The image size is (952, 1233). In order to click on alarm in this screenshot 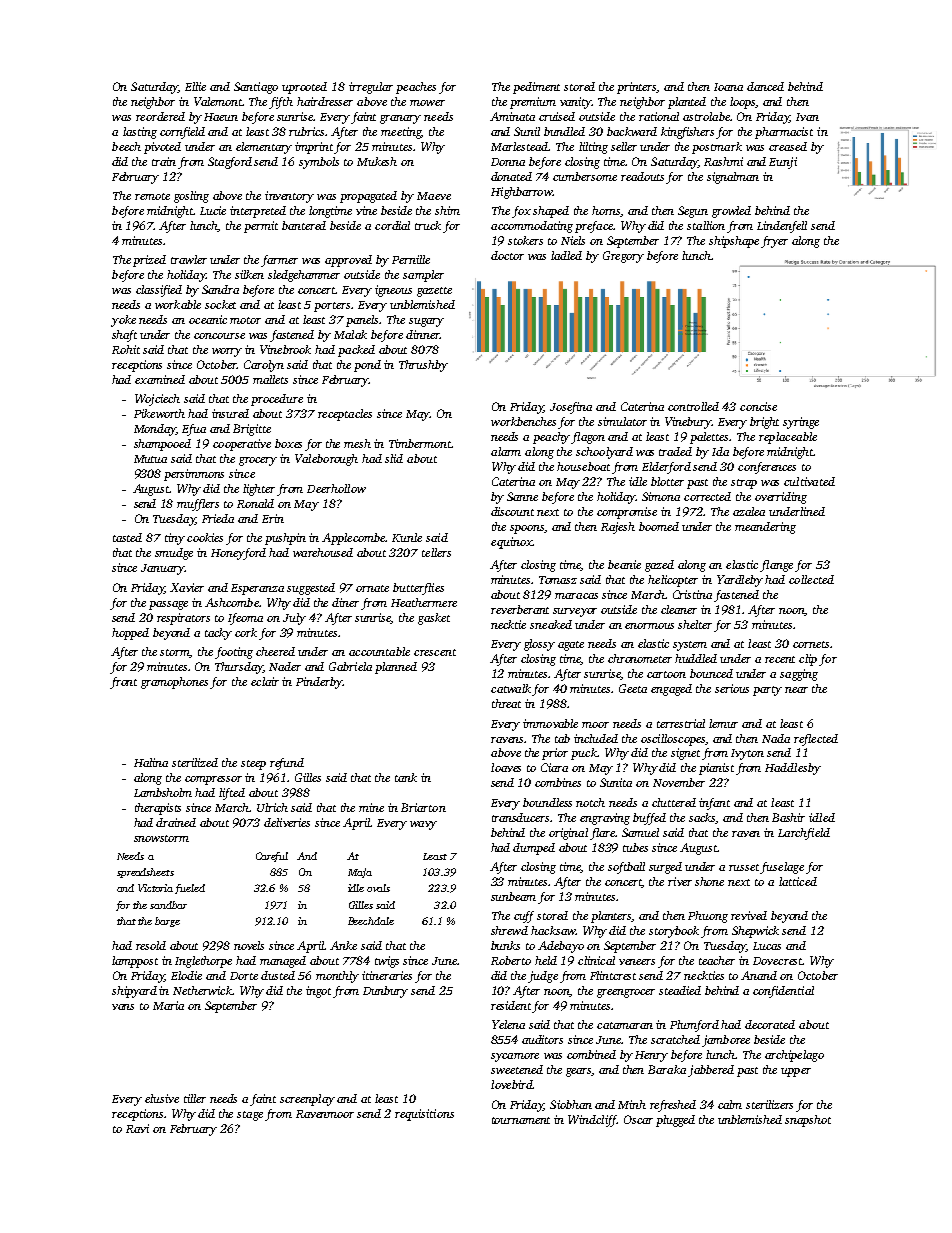, I will do `click(506, 451)`.
